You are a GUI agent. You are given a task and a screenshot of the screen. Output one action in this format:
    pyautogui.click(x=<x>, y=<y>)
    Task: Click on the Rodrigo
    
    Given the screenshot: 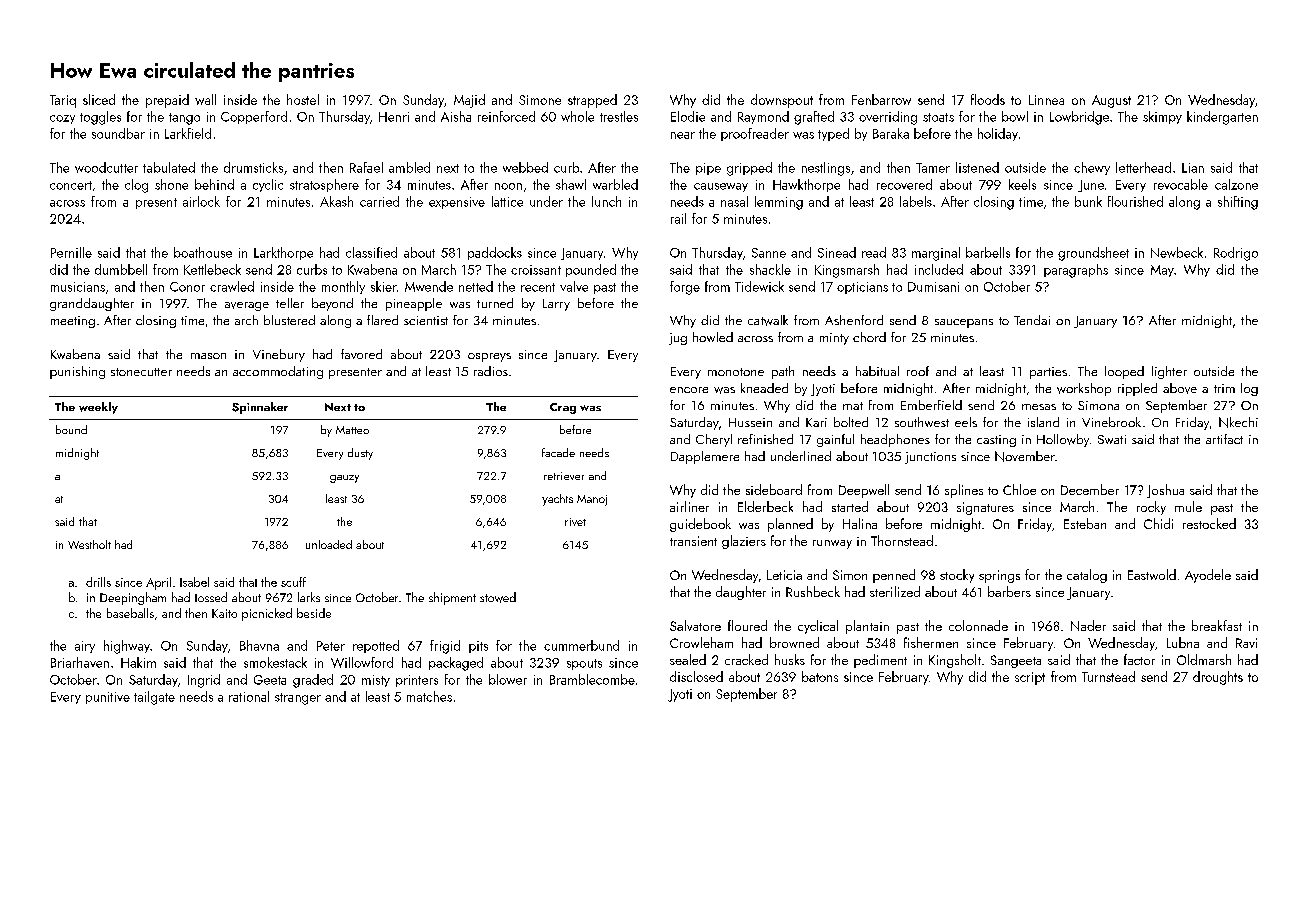 What is the action you would take?
    pyautogui.click(x=1236, y=254)
